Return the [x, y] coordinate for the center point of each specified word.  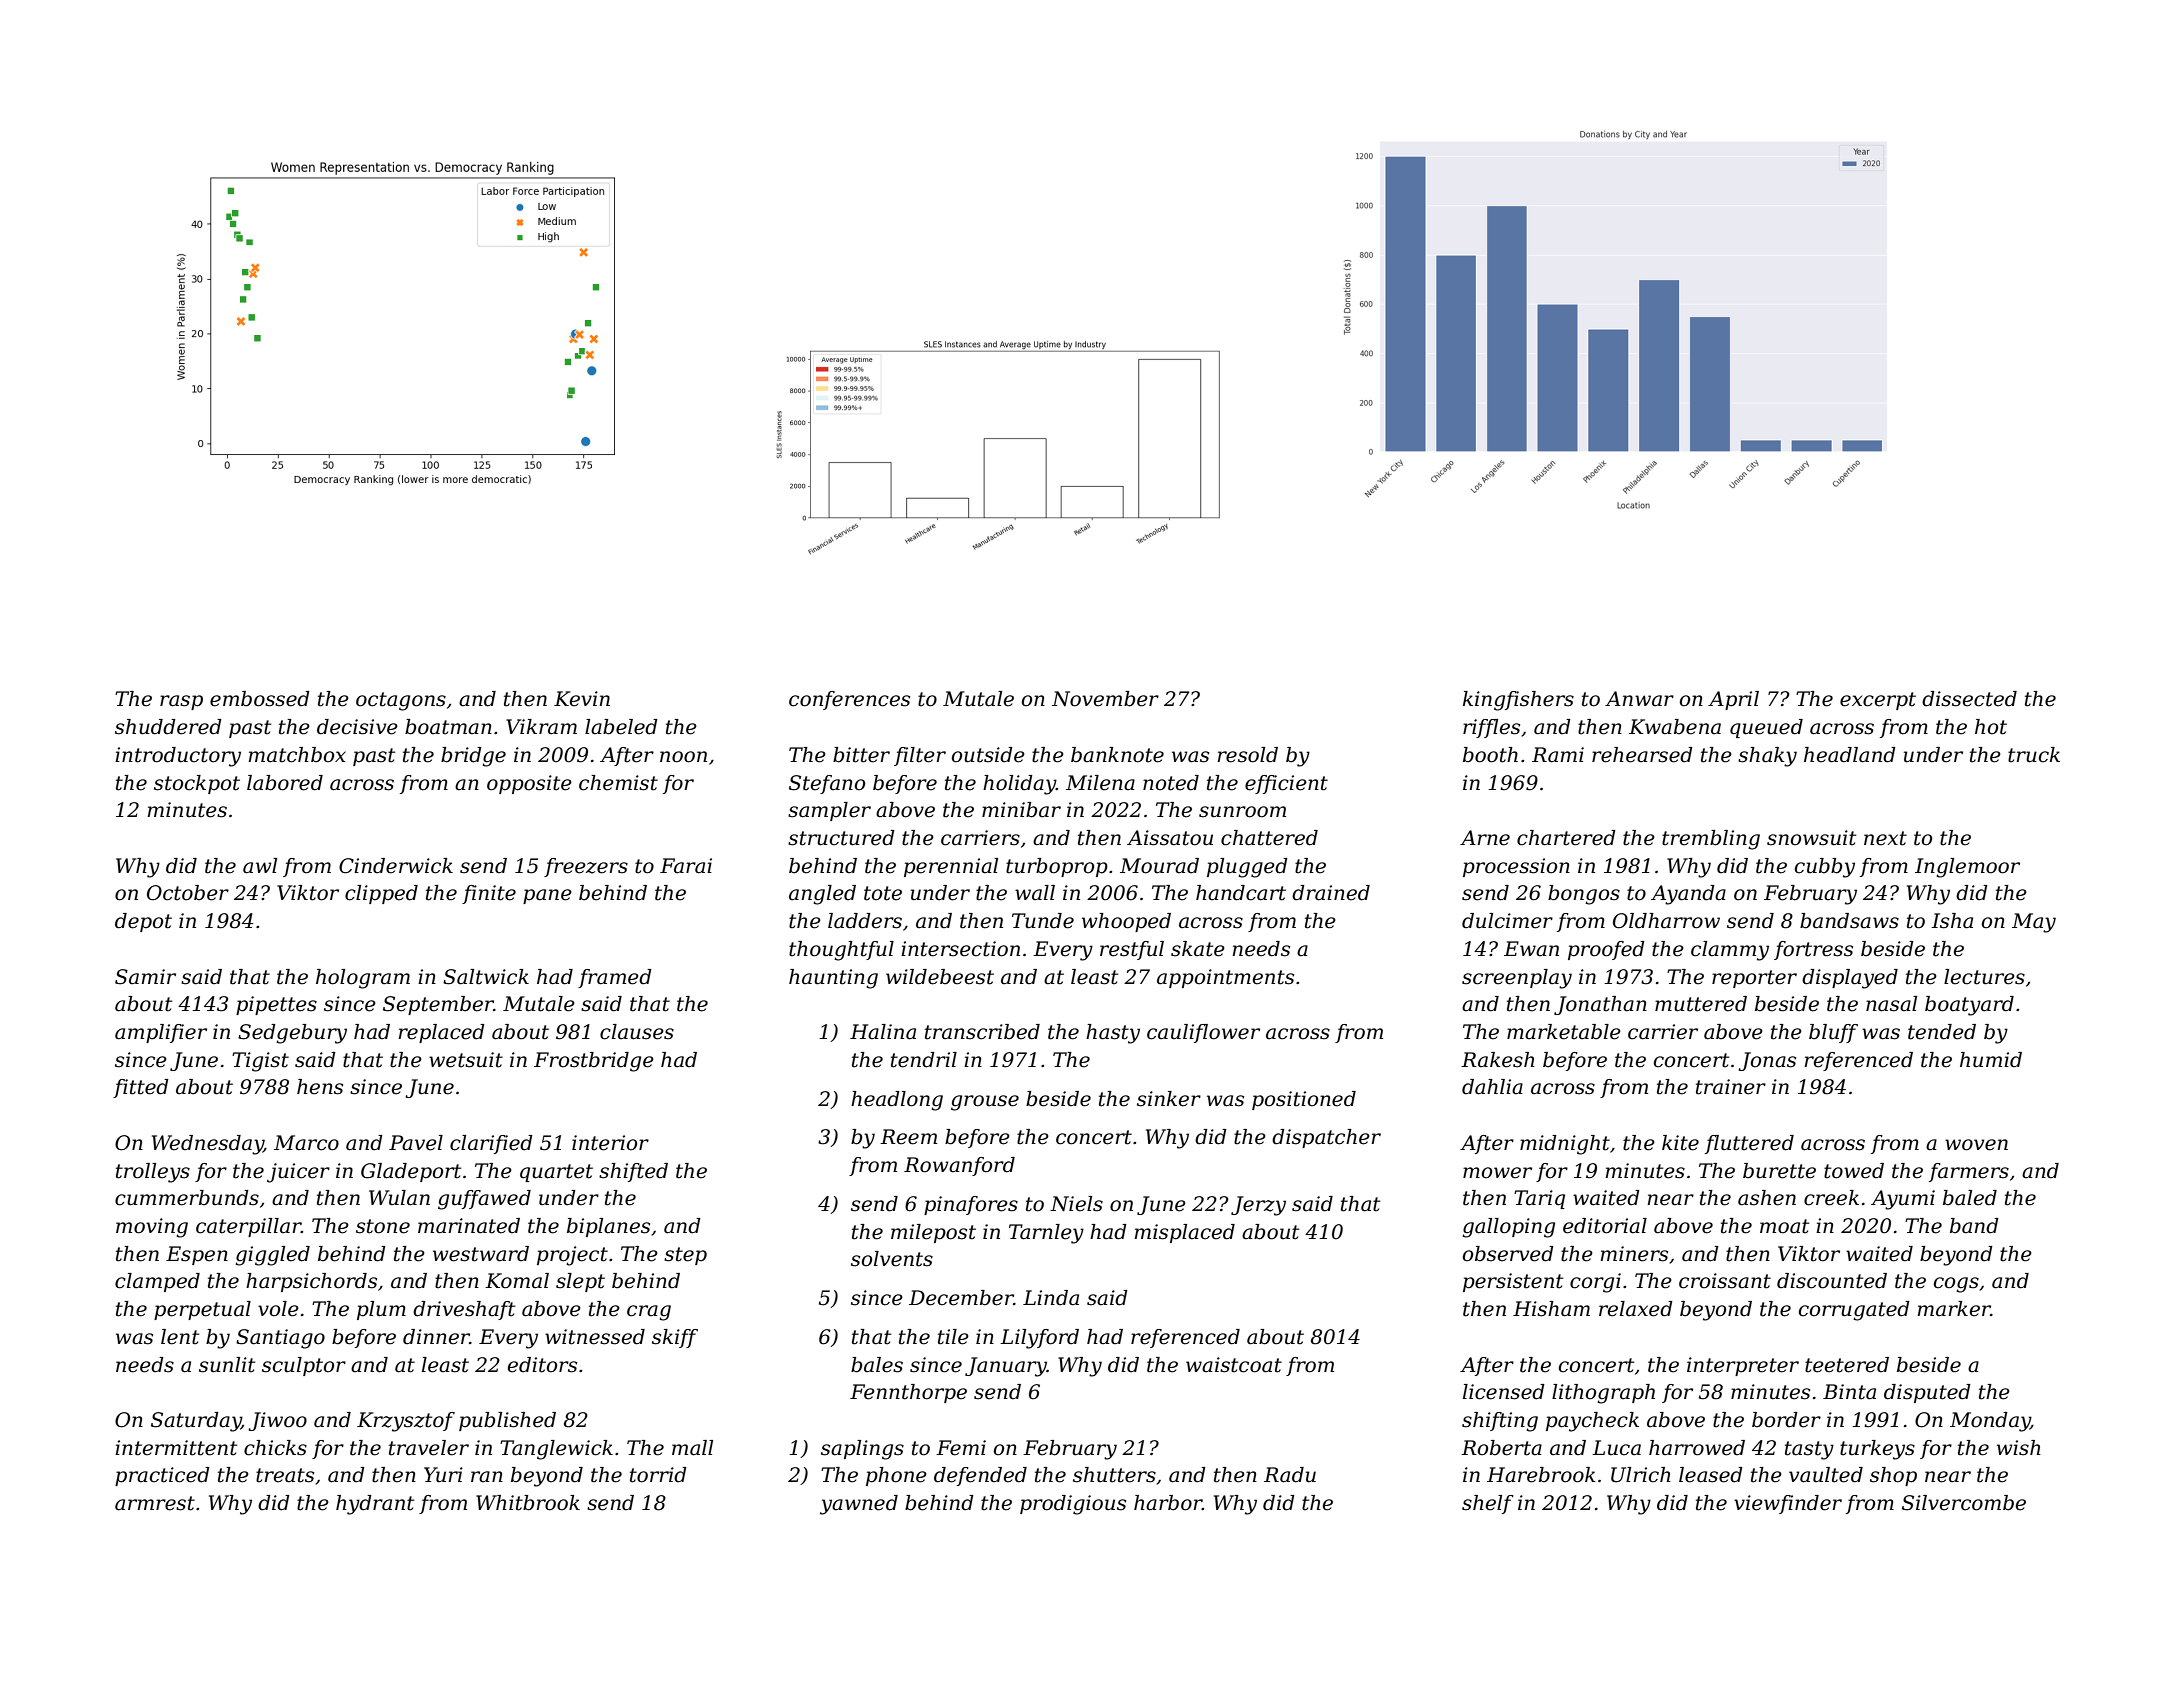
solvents [892, 1259]
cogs [1956, 1285]
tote [883, 893]
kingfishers [1518, 701]
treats [285, 1475]
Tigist [260, 1062]
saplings [862, 1450]
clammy [1730, 951]
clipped [381, 894]
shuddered [168, 727]
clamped [157, 1282]
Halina [883, 1032]
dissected [1969, 699]
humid [1991, 1060]
